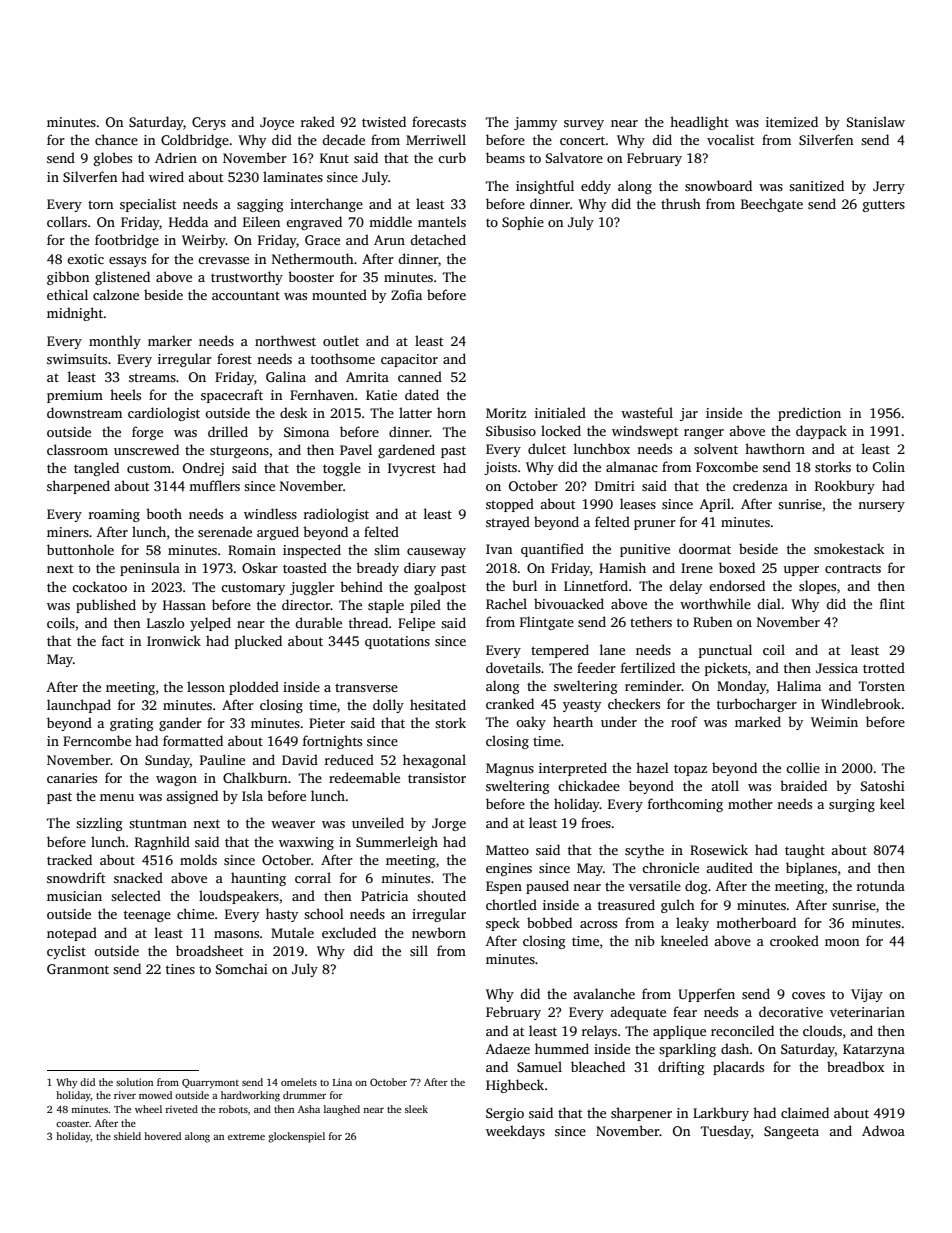 The width and height of the page is (952, 1233). What do you see at coordinates (442, 221) in the page?
I see `mantels` at bounding box center [442, 221].
